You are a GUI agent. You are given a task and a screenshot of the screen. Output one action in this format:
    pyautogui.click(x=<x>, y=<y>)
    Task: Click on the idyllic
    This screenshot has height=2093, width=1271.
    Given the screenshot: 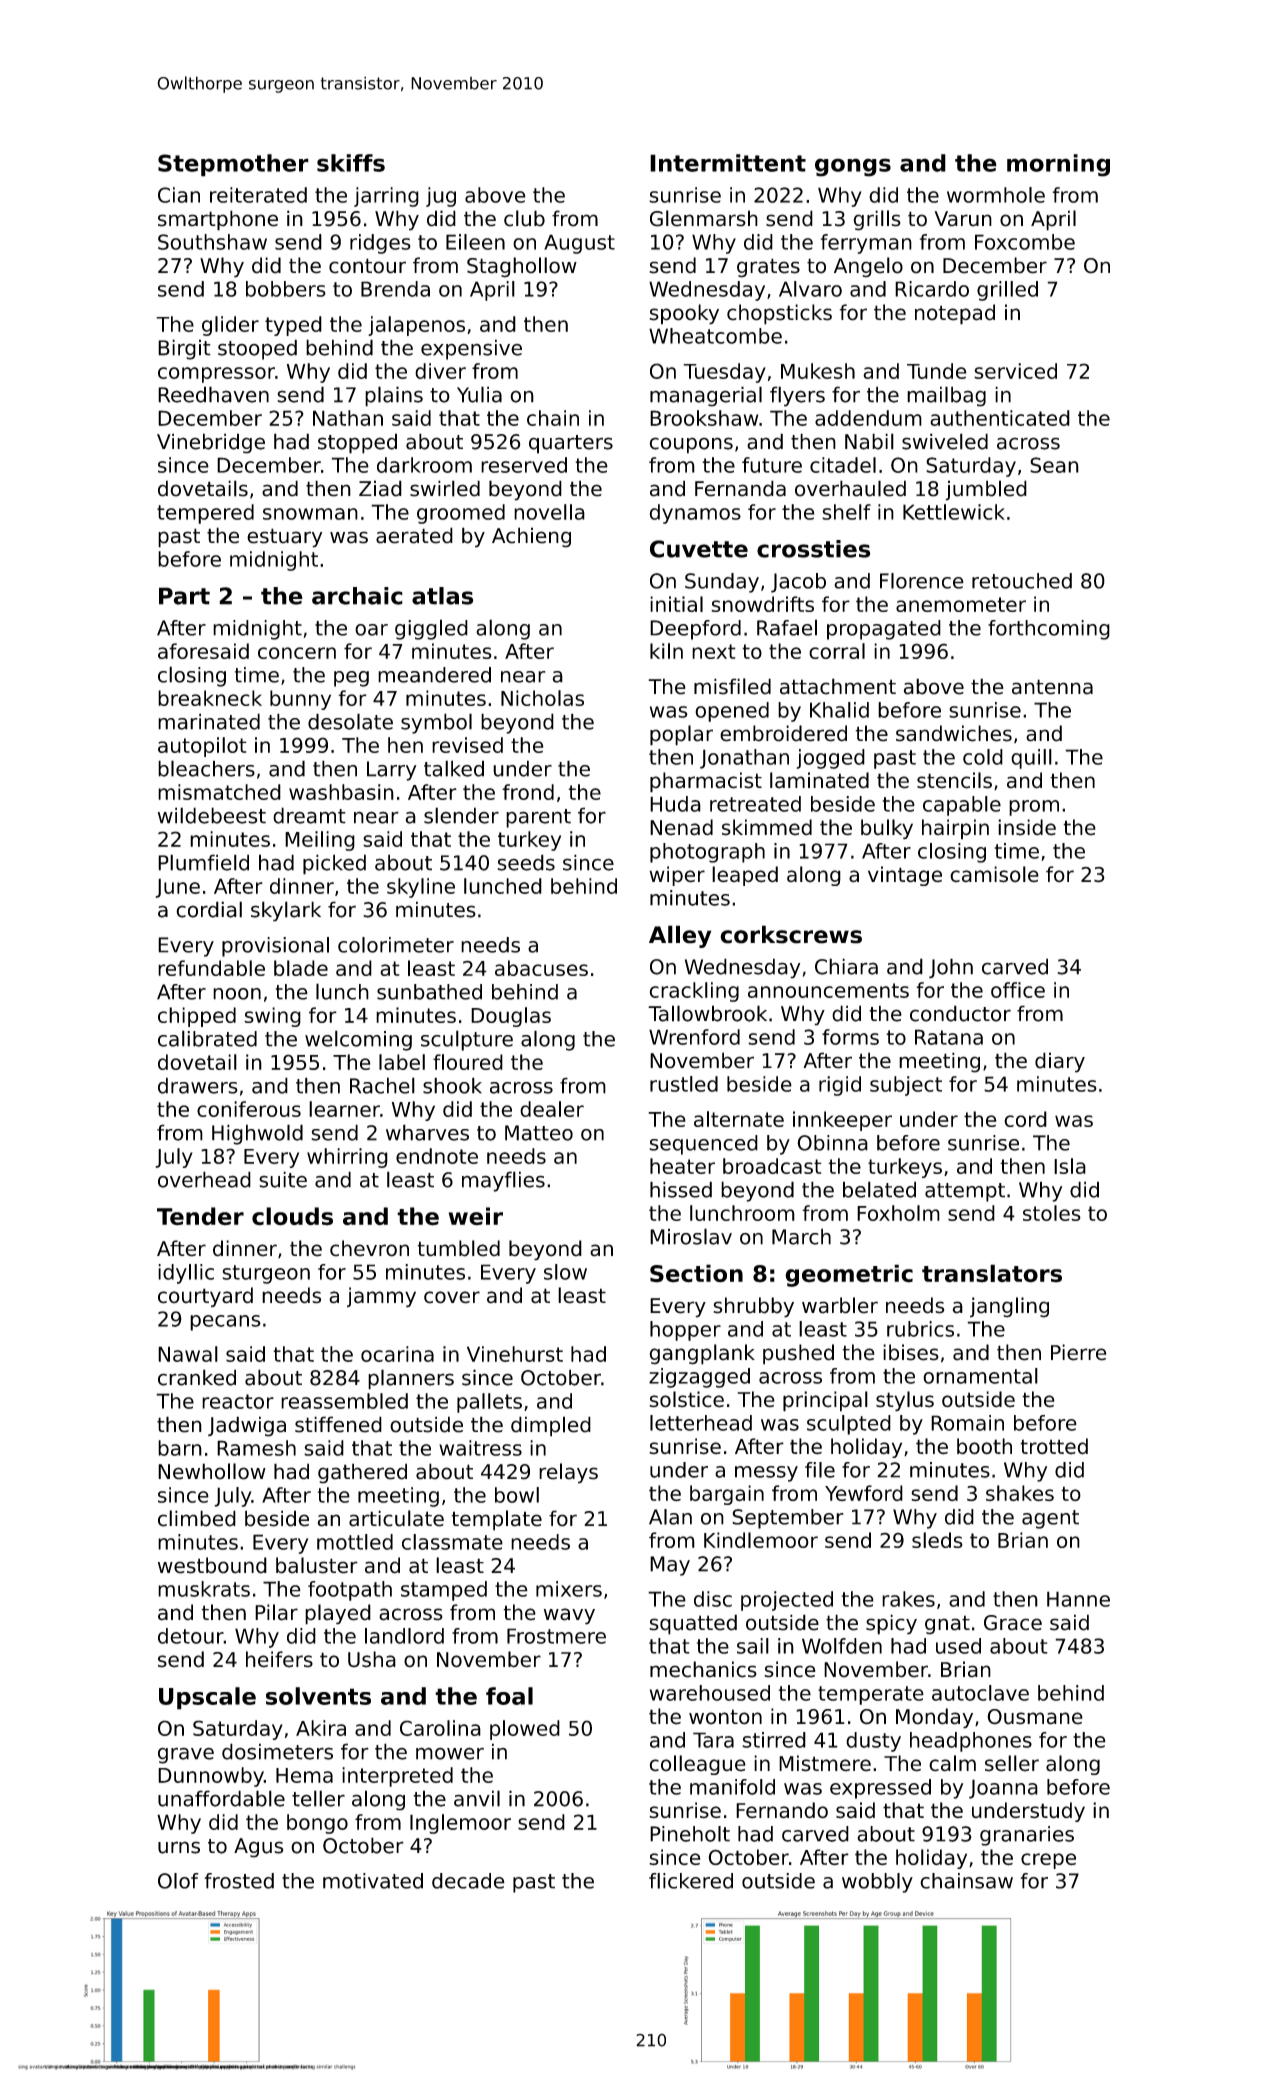 What is the action you would take?
    pyautogui.click(x=186, y=1274)
